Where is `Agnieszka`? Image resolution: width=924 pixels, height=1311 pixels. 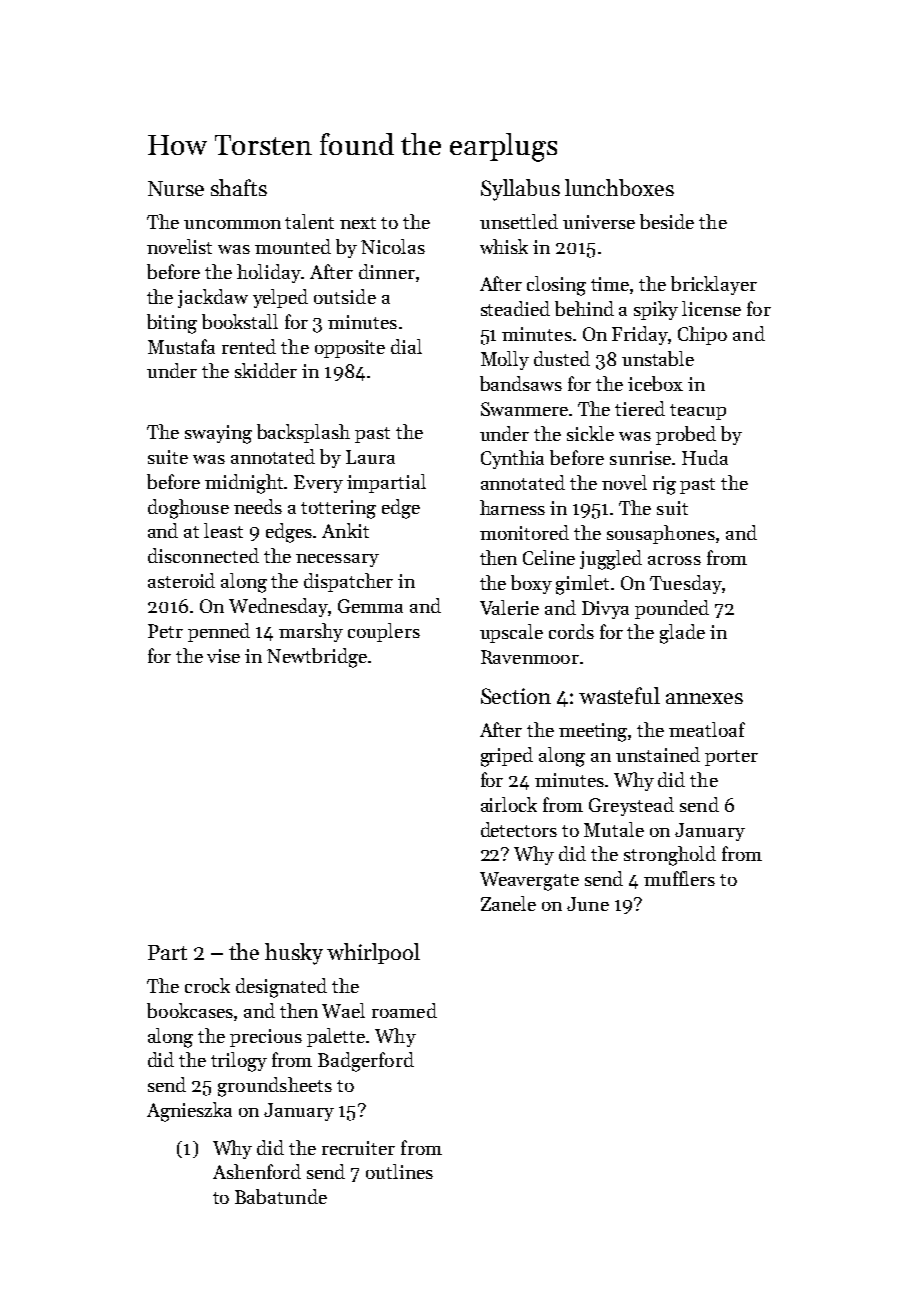 Agnieszka is located at coordinates (189, 1112).
